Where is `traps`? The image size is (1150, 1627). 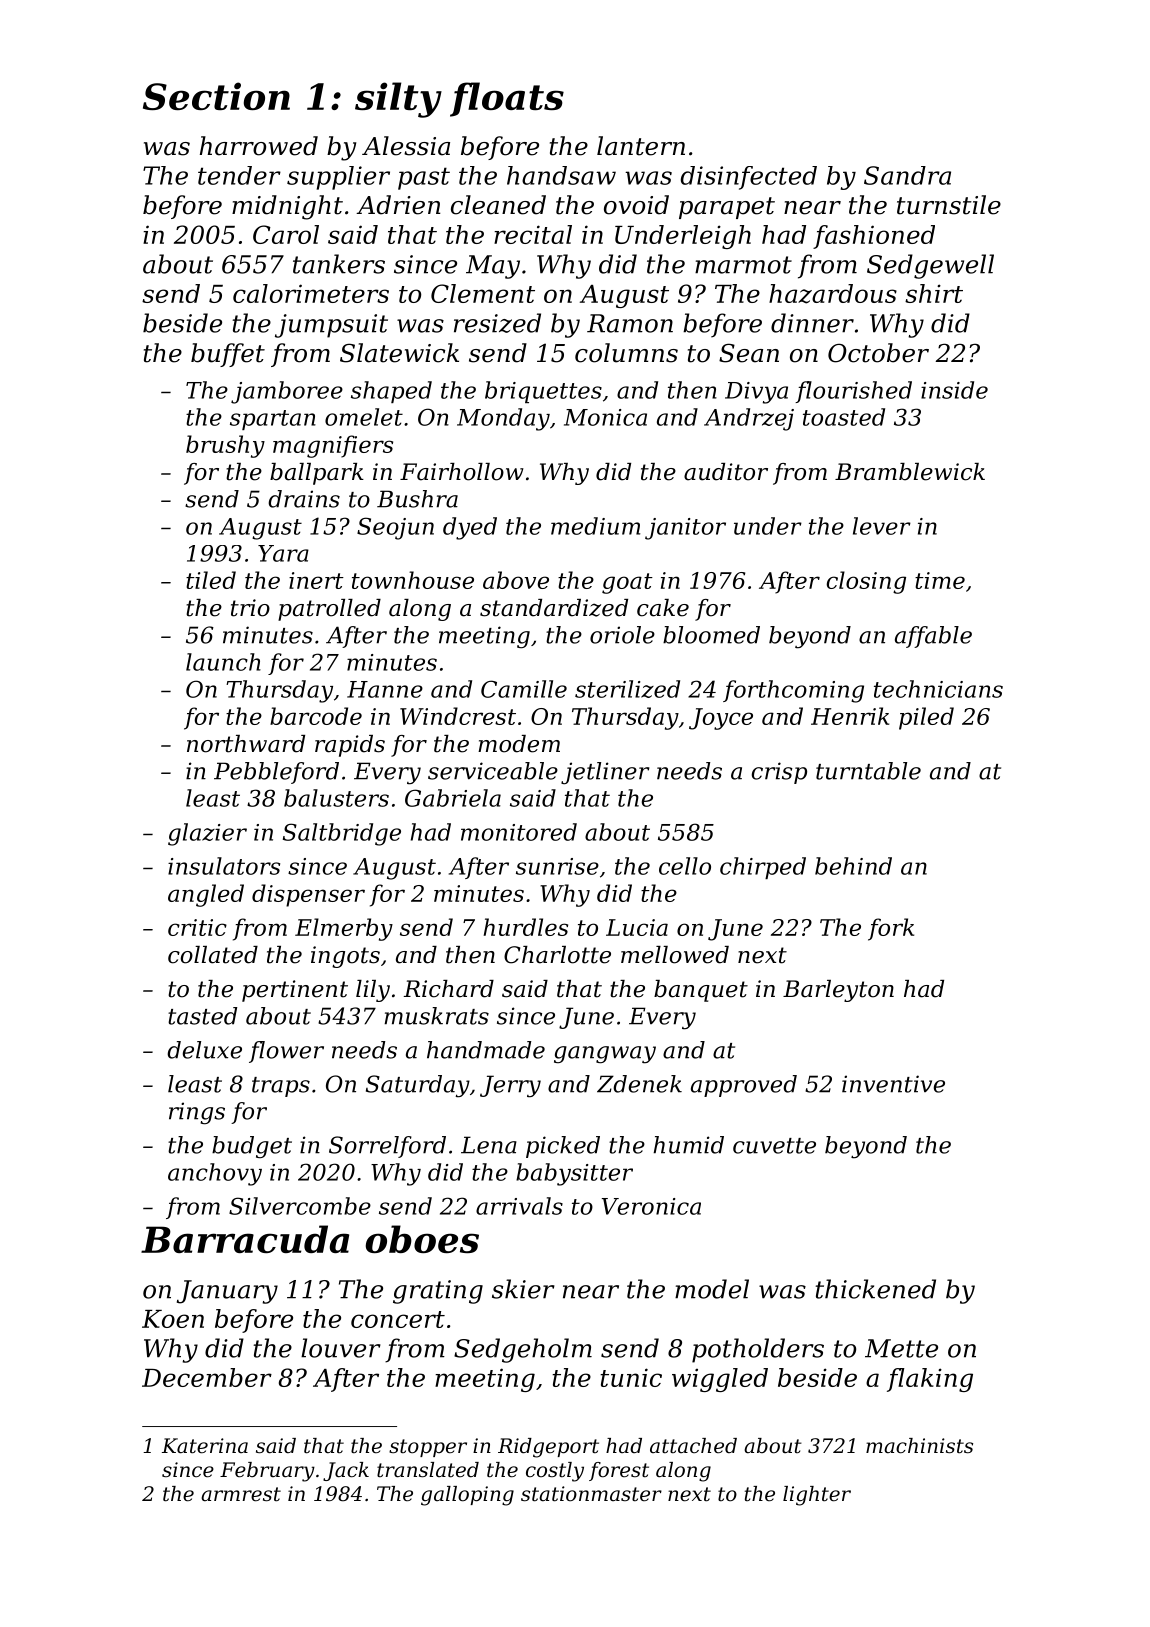 traps is located at coordinates (281, 1087).
